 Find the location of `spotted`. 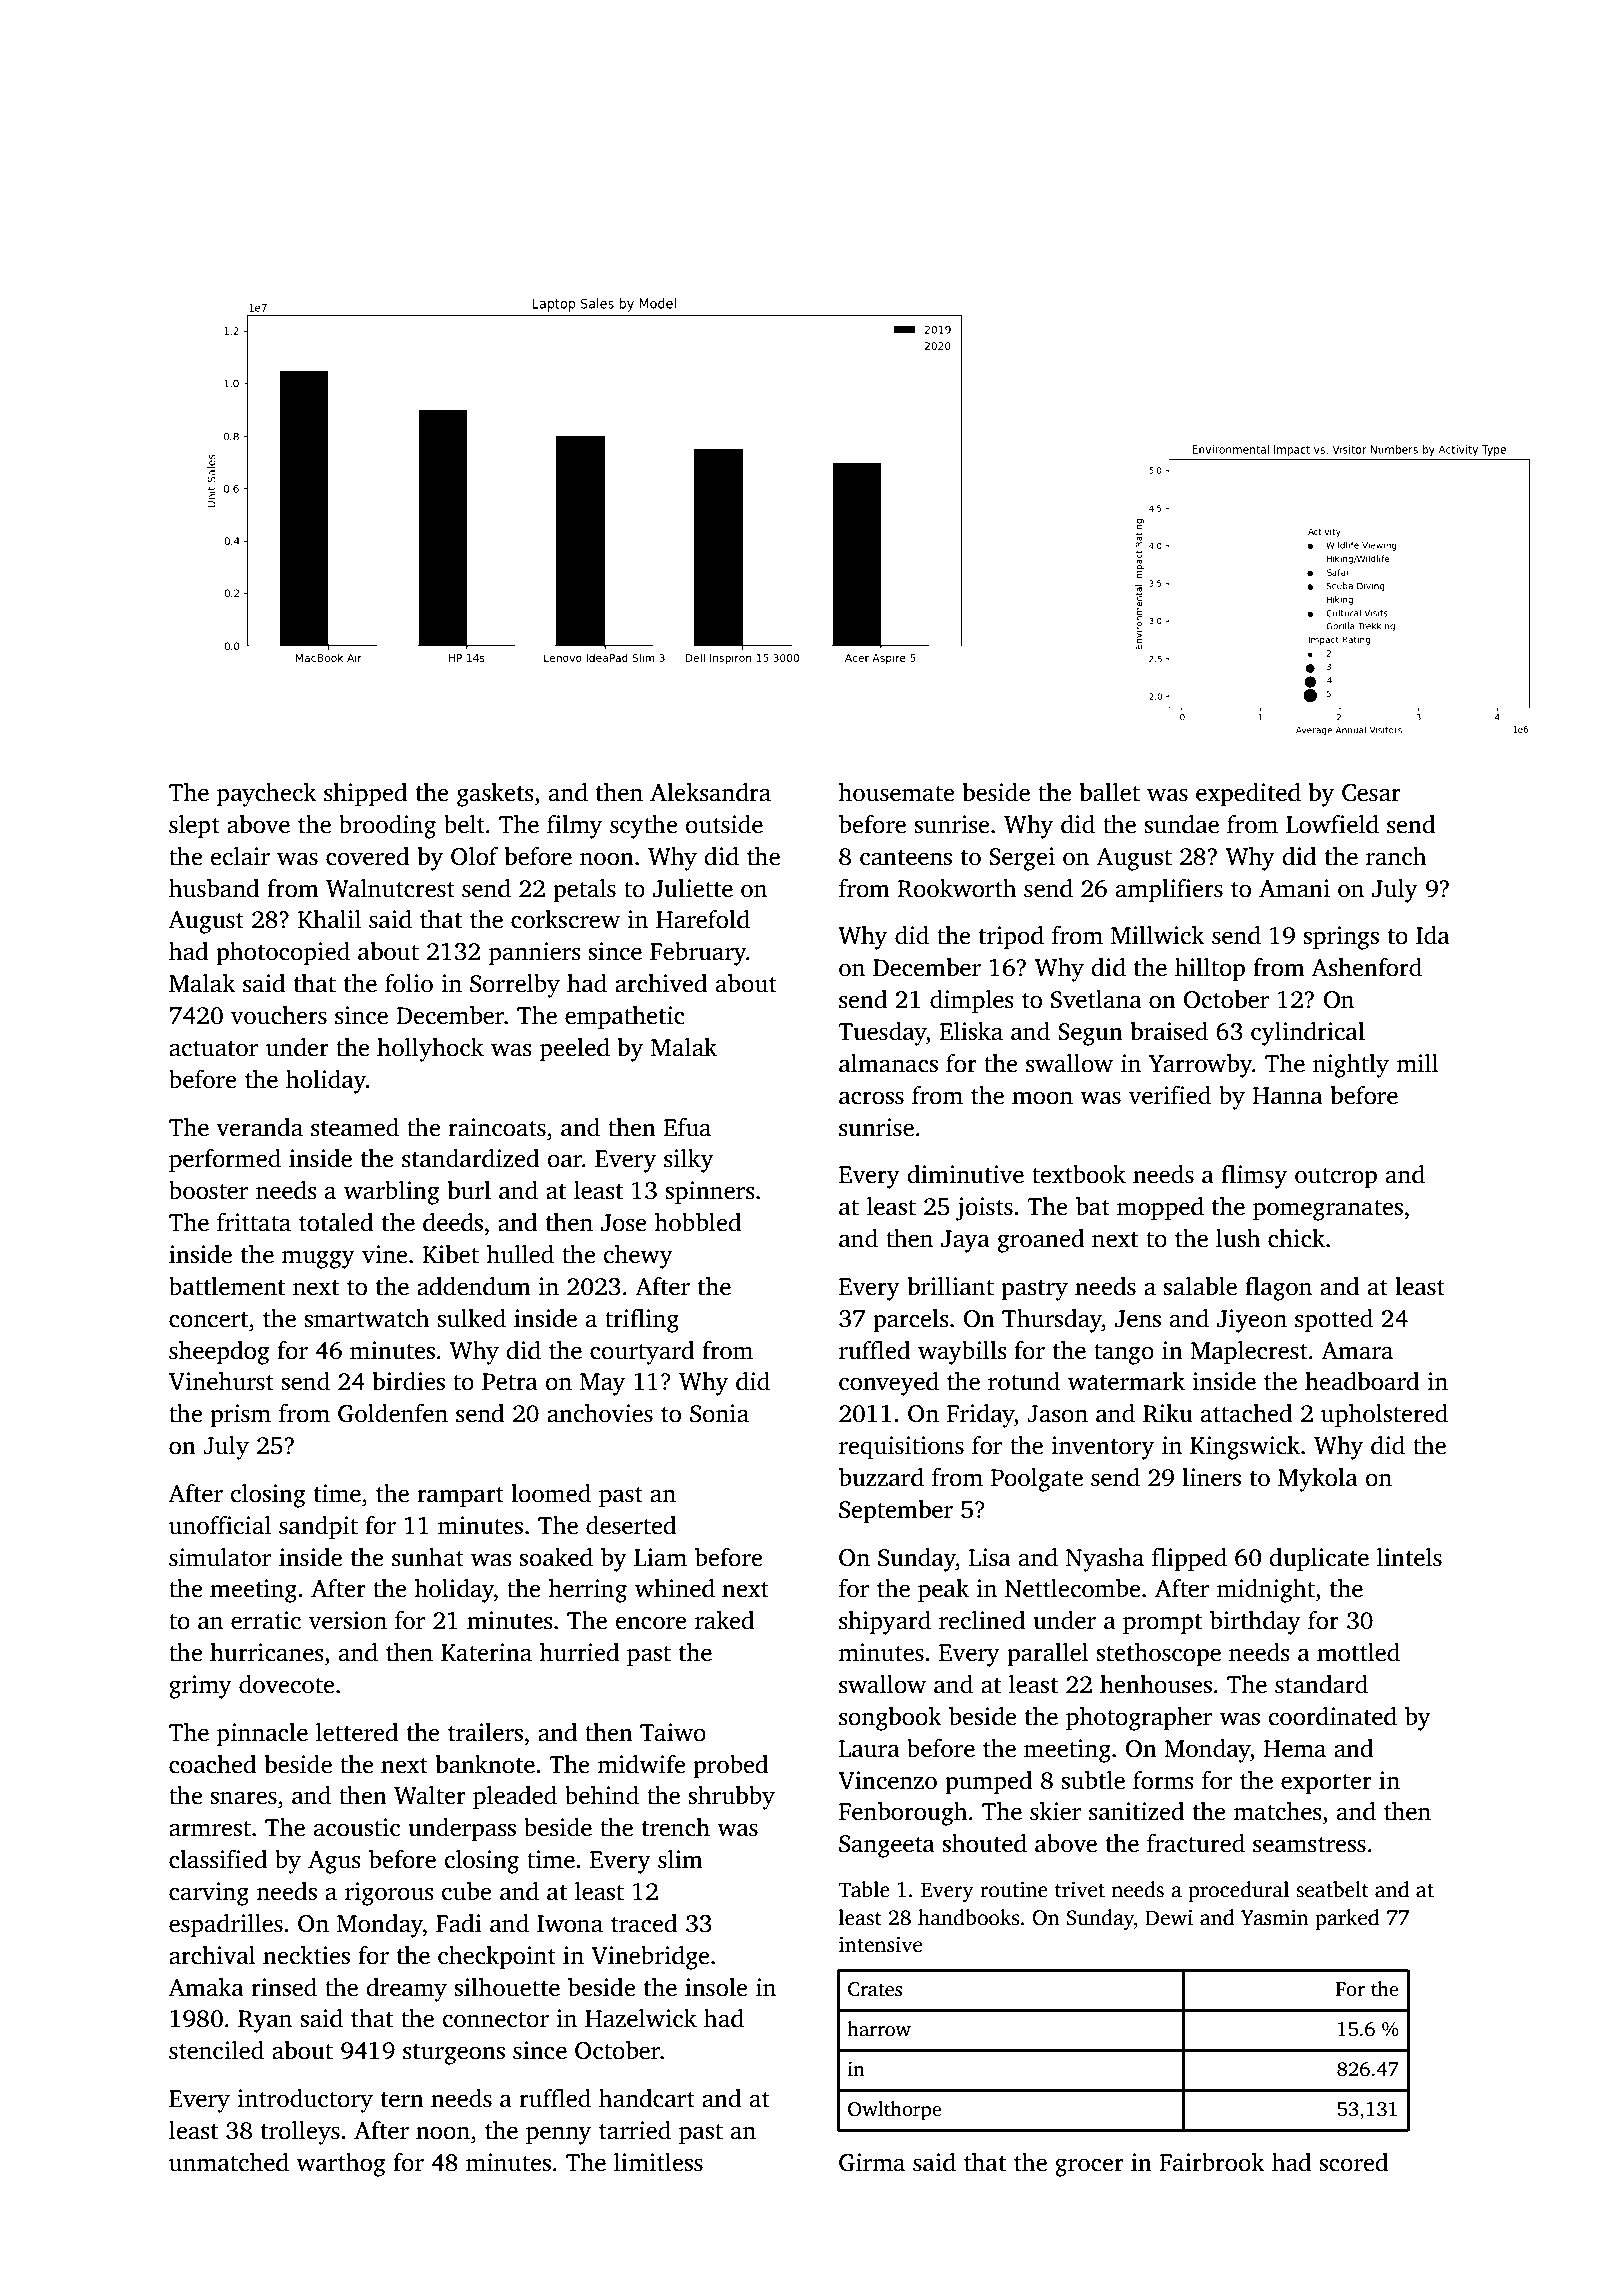

spotted is located at coordinates (1334, 1321).
